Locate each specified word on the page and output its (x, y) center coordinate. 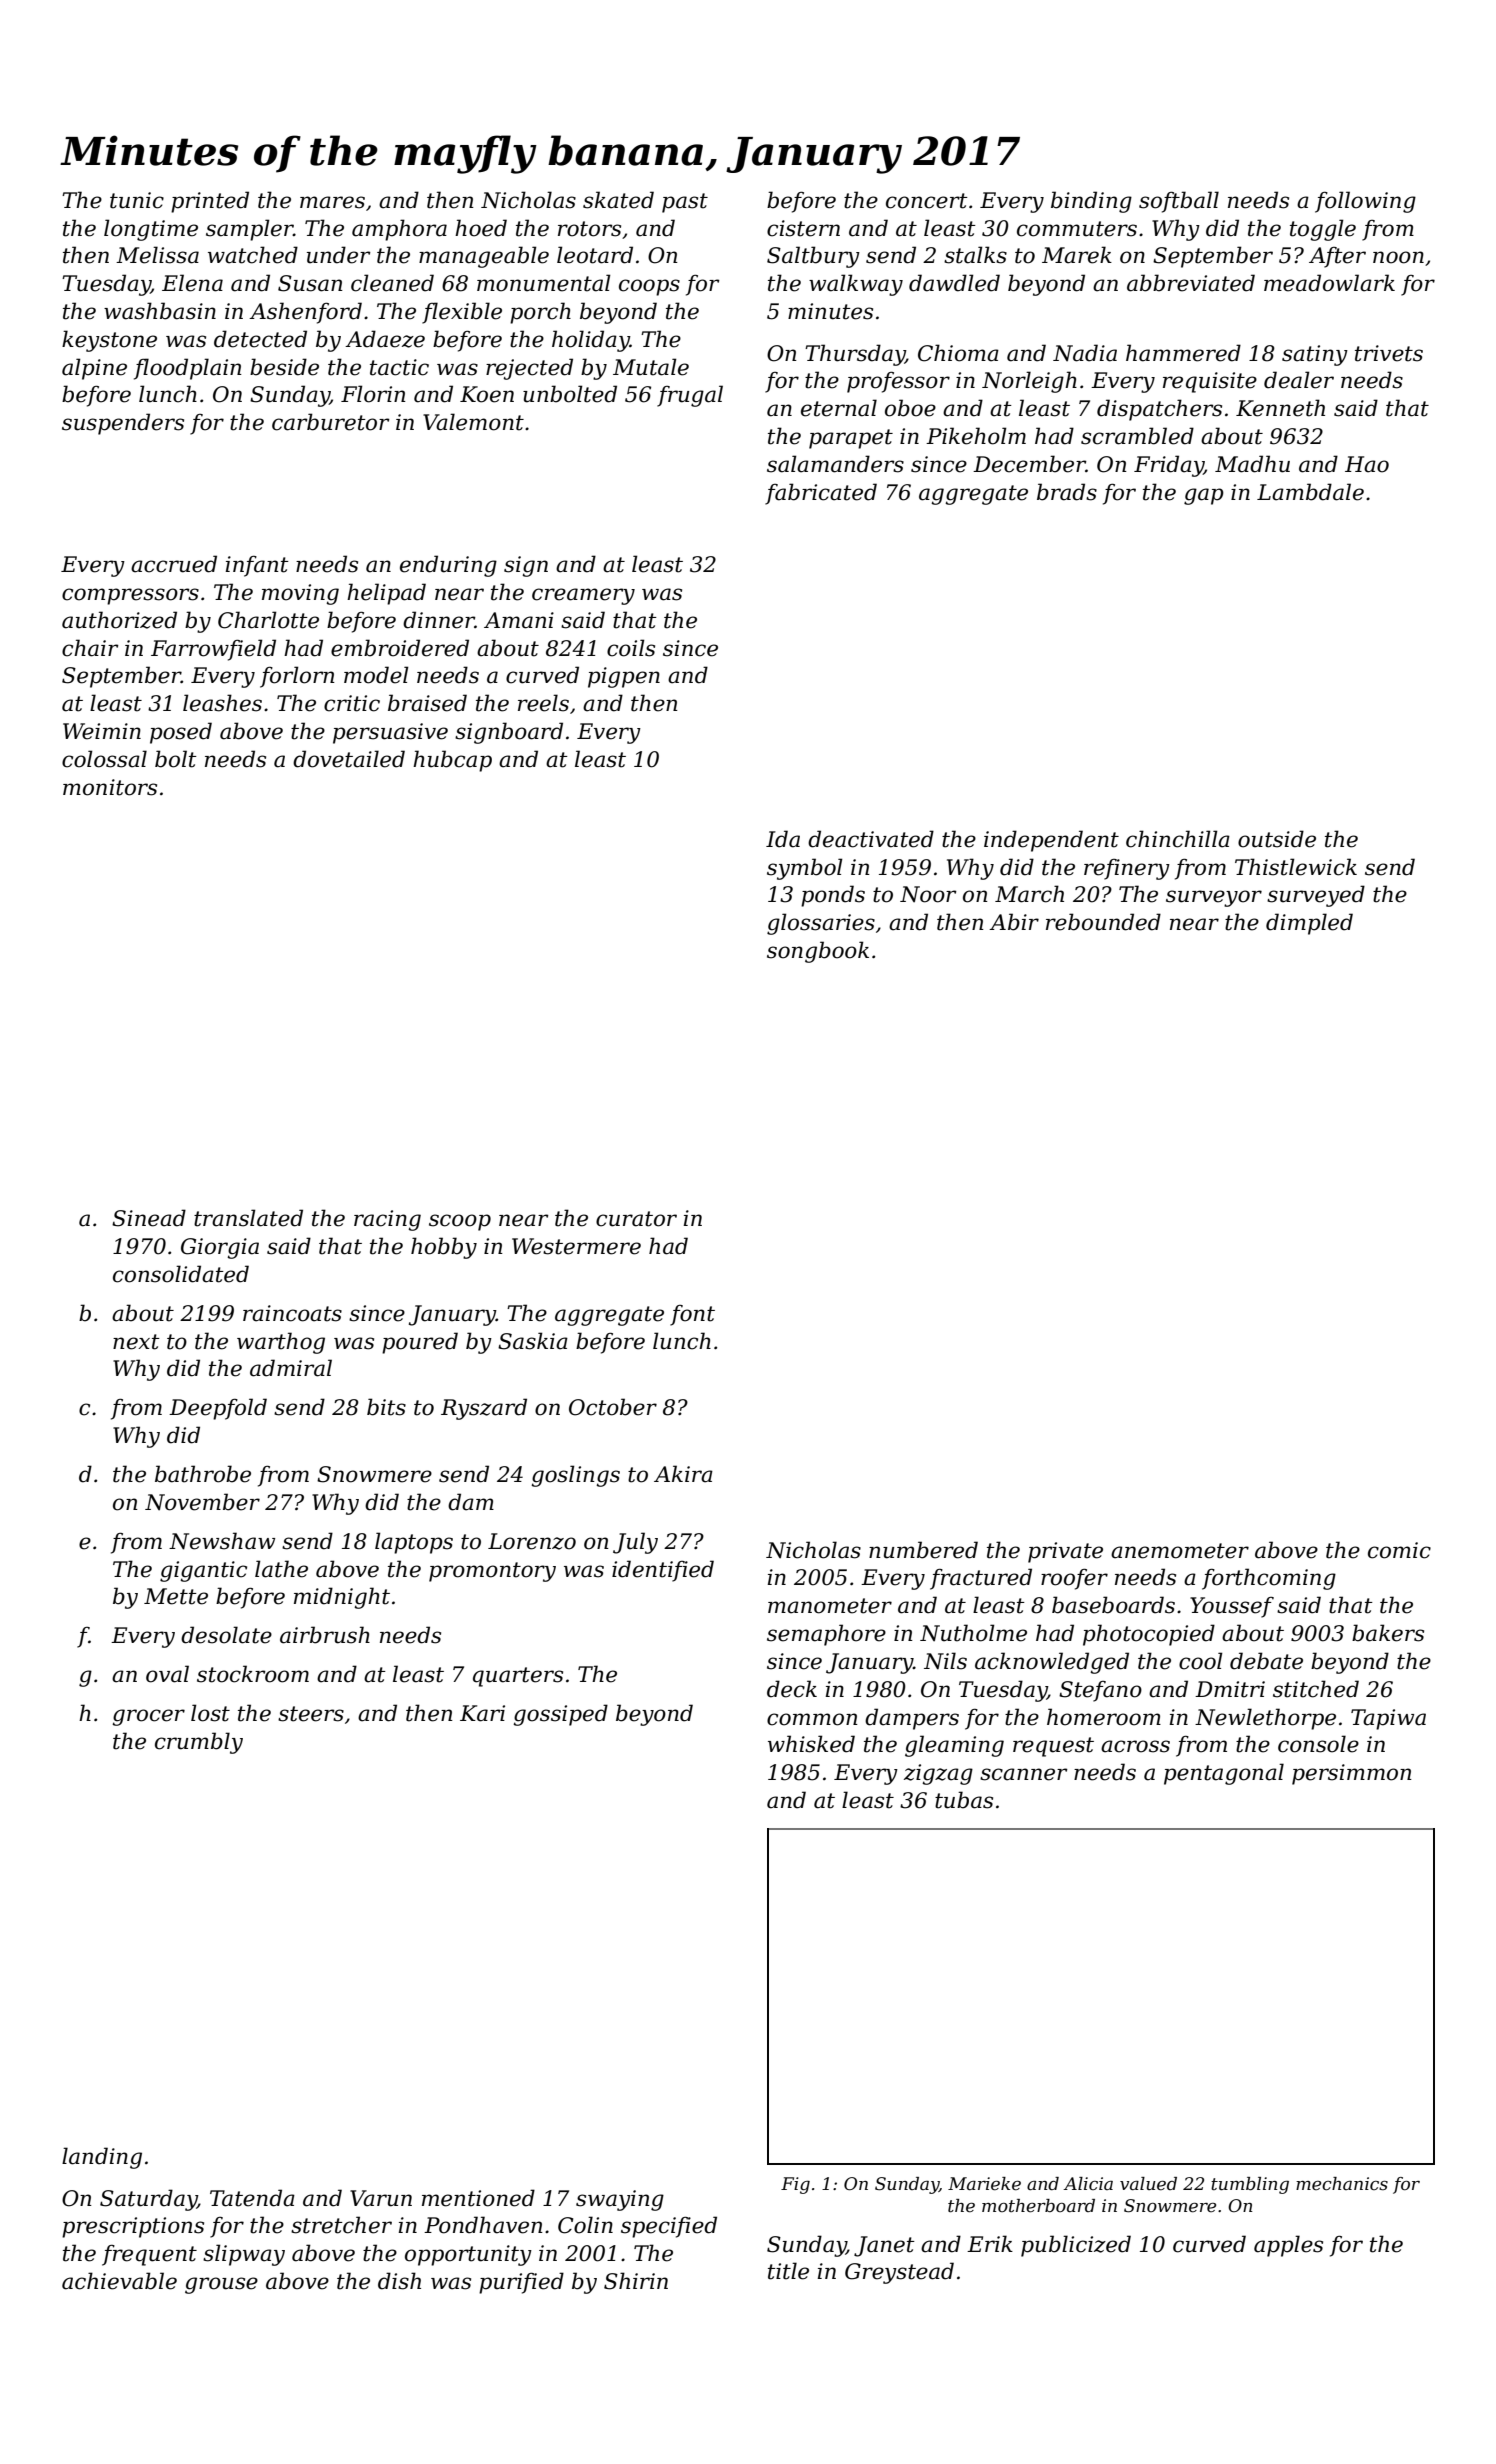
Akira (683, 1474)
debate (1266, 1661)
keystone (109, 341)
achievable (119, 2281)
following (1365, 202)
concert (927, 201)
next (136, 1342)
